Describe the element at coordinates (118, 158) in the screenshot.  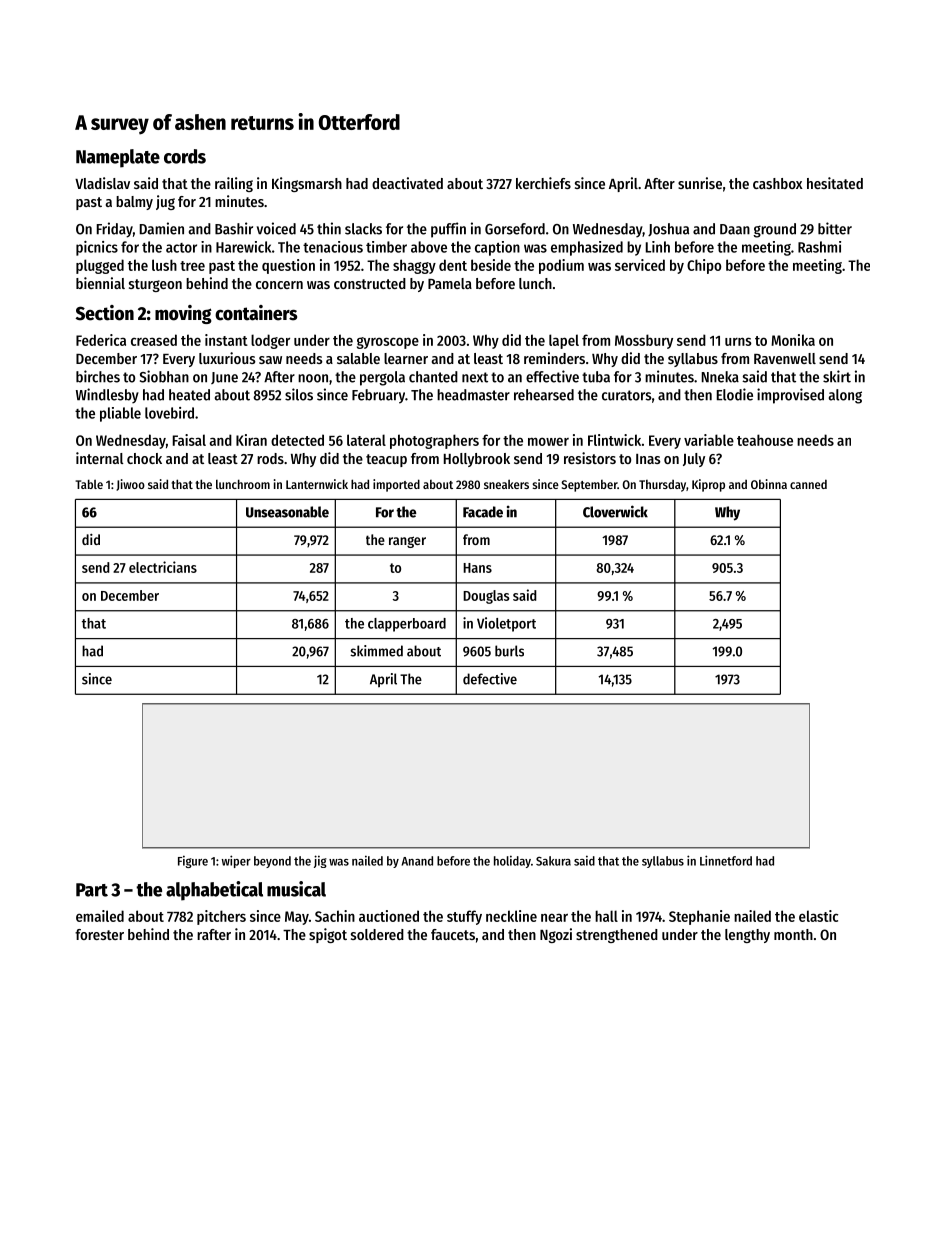
I see `Nameplate` at that location.
